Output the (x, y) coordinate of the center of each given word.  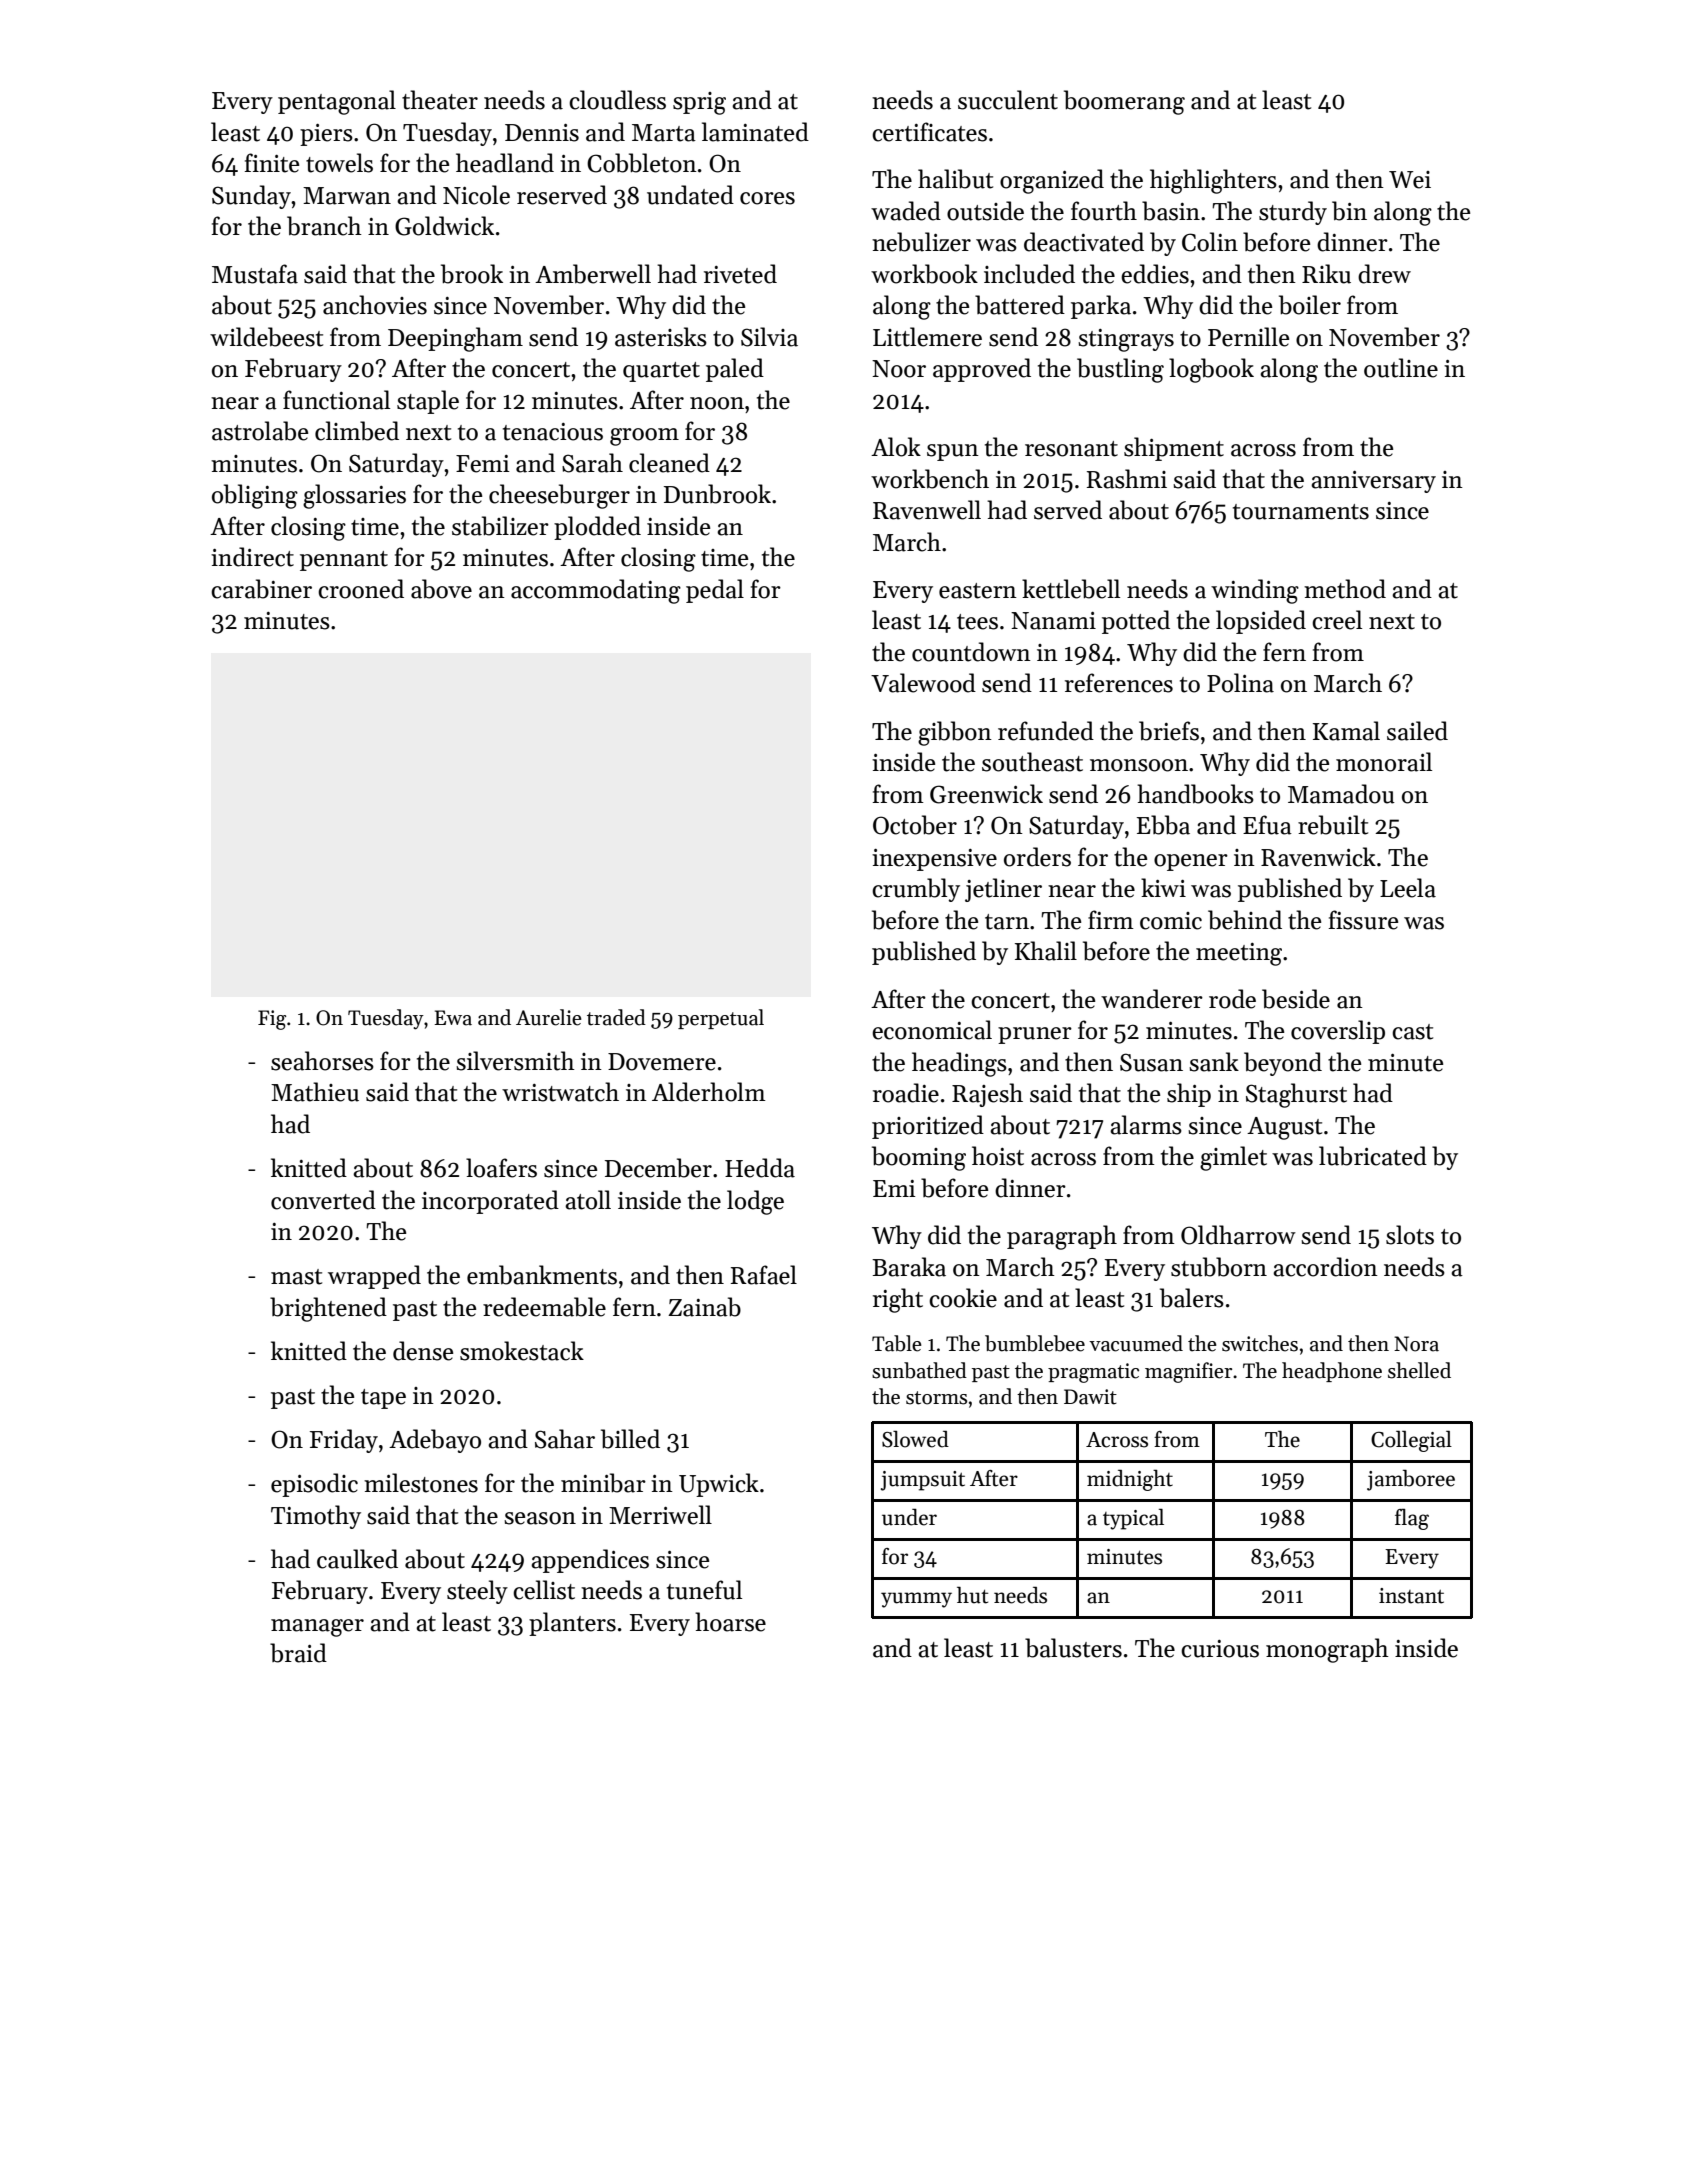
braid (298, 1653)
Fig (272, 1020)
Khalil (1046, 951)
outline (1401, 368)
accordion (1325, 1267)
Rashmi (1127, 479)
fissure (1363, 920)
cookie (963, 1298)
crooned (361, 589)
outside (985, 211)
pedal (715, 591)
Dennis (542, 133)
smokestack (522, 1351)
